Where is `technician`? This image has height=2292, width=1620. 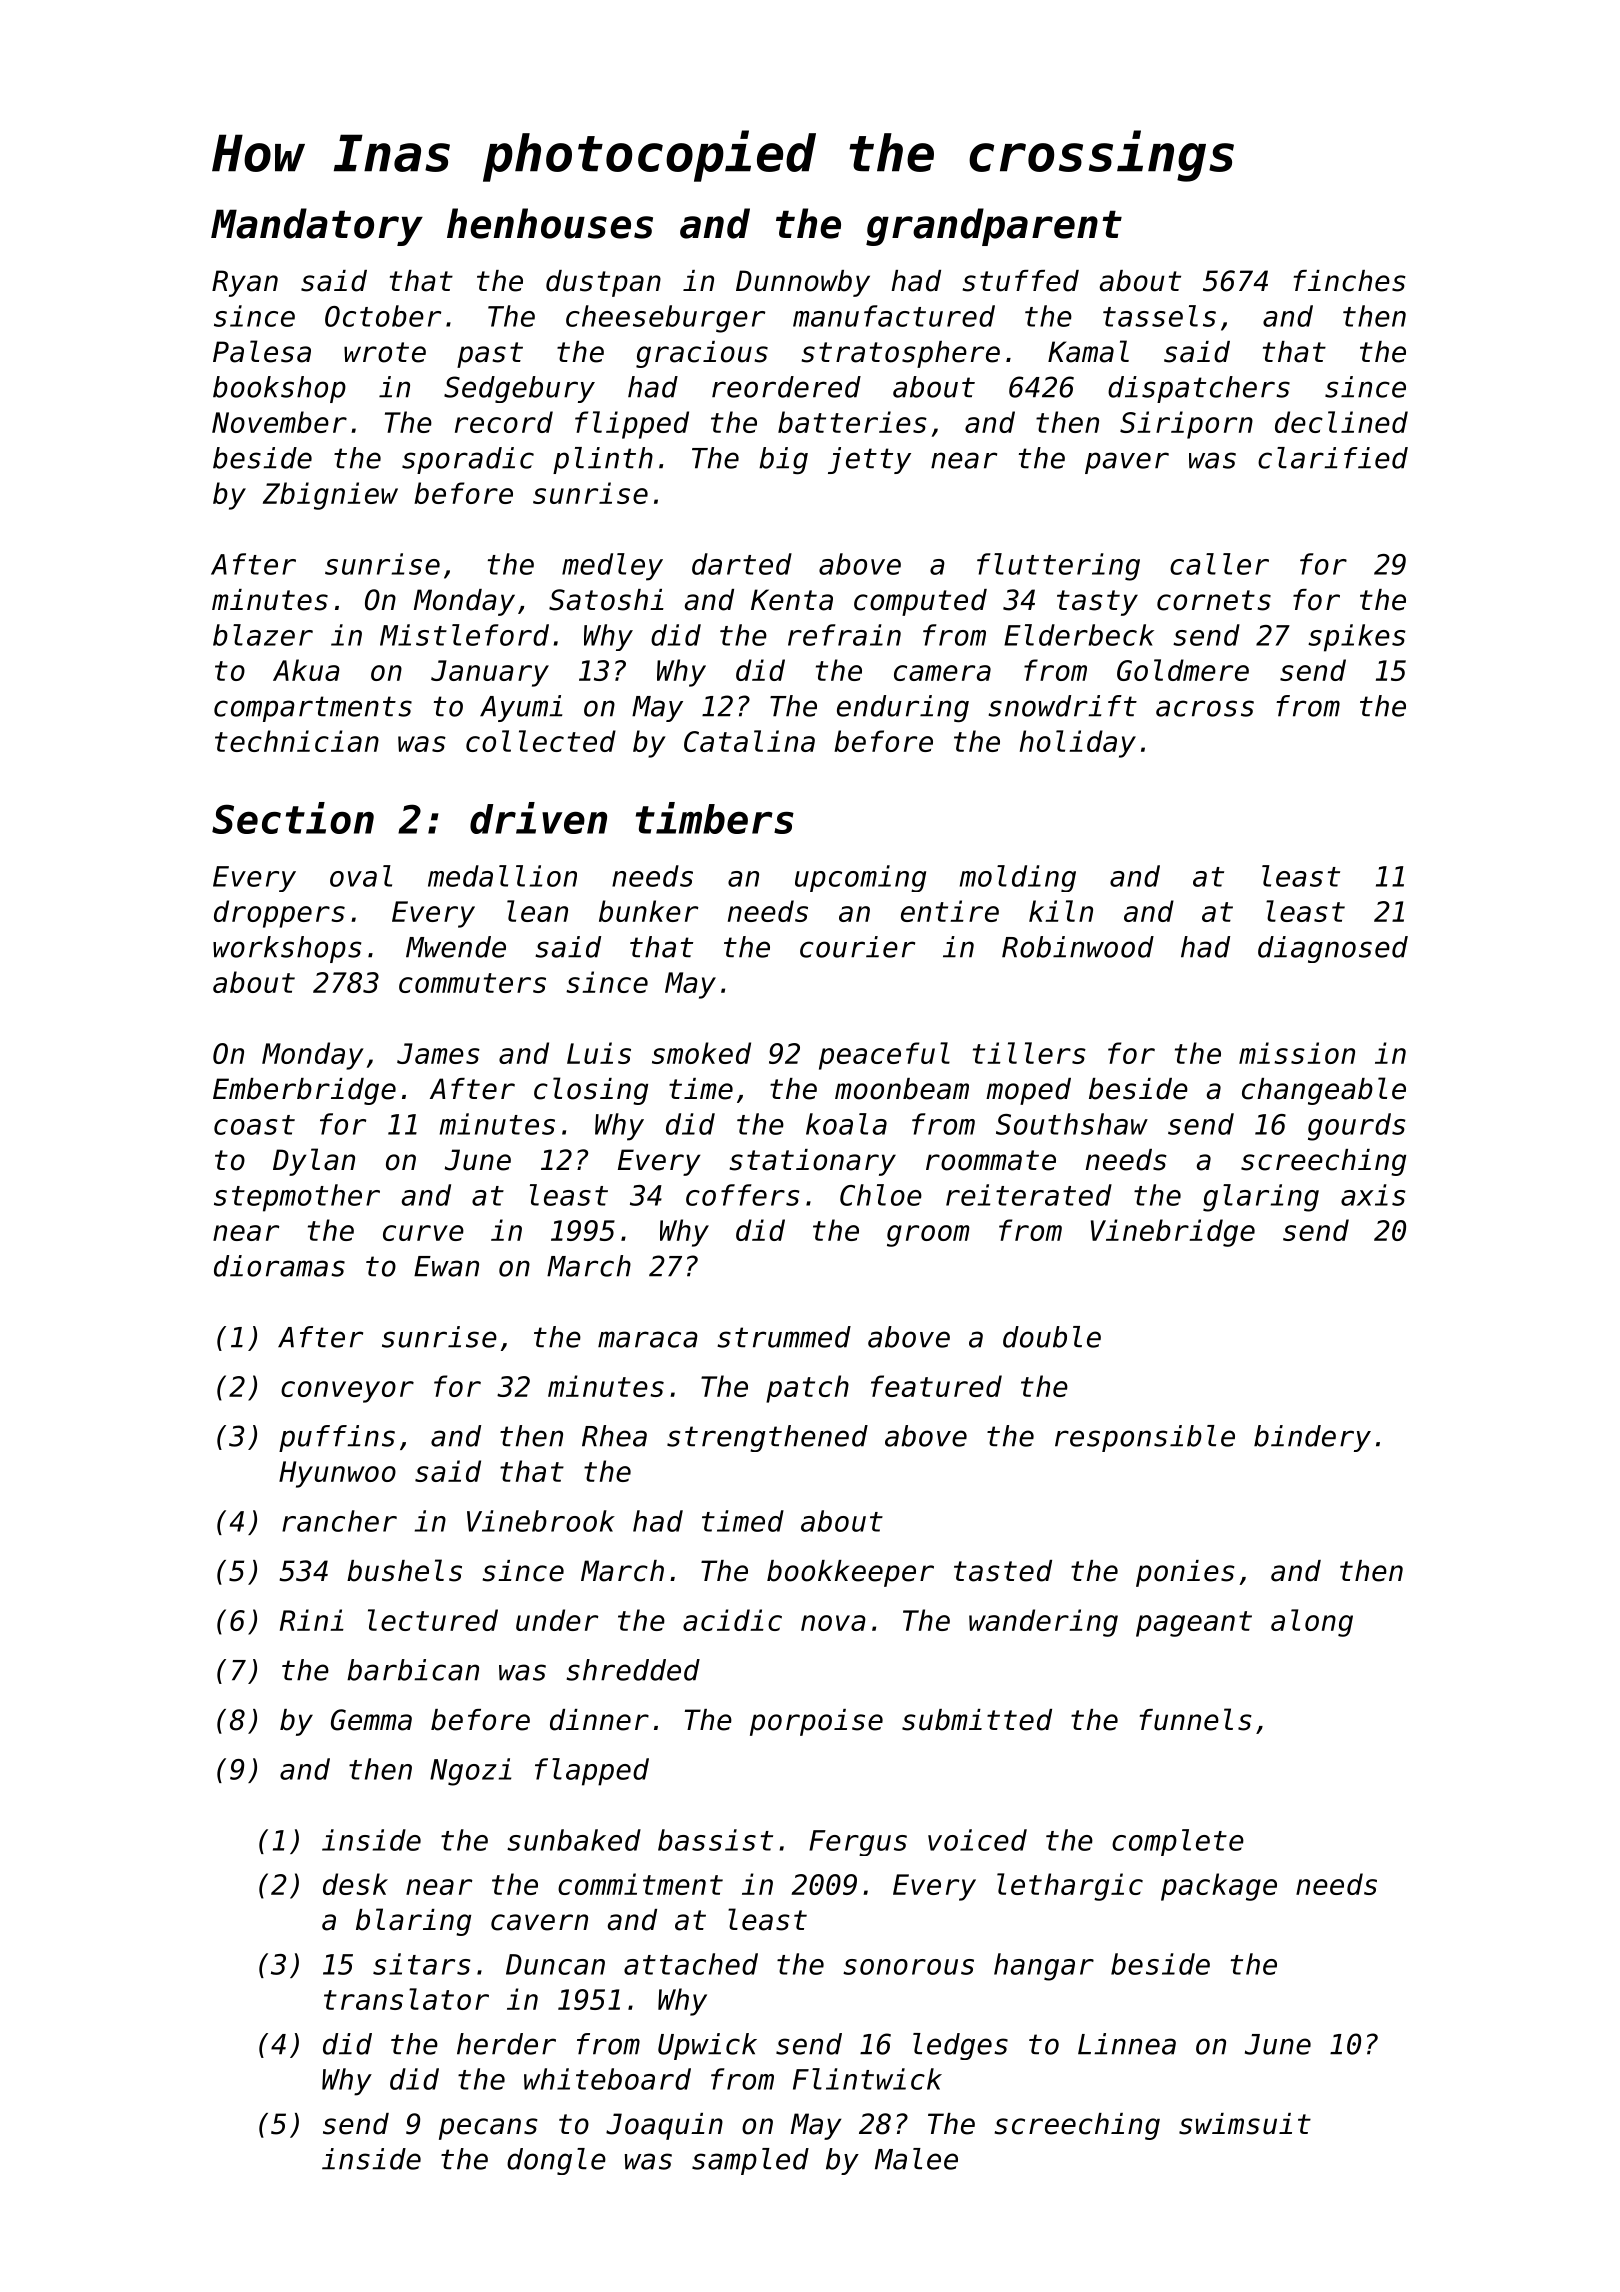
technician is located at coordinates (297, 741).
